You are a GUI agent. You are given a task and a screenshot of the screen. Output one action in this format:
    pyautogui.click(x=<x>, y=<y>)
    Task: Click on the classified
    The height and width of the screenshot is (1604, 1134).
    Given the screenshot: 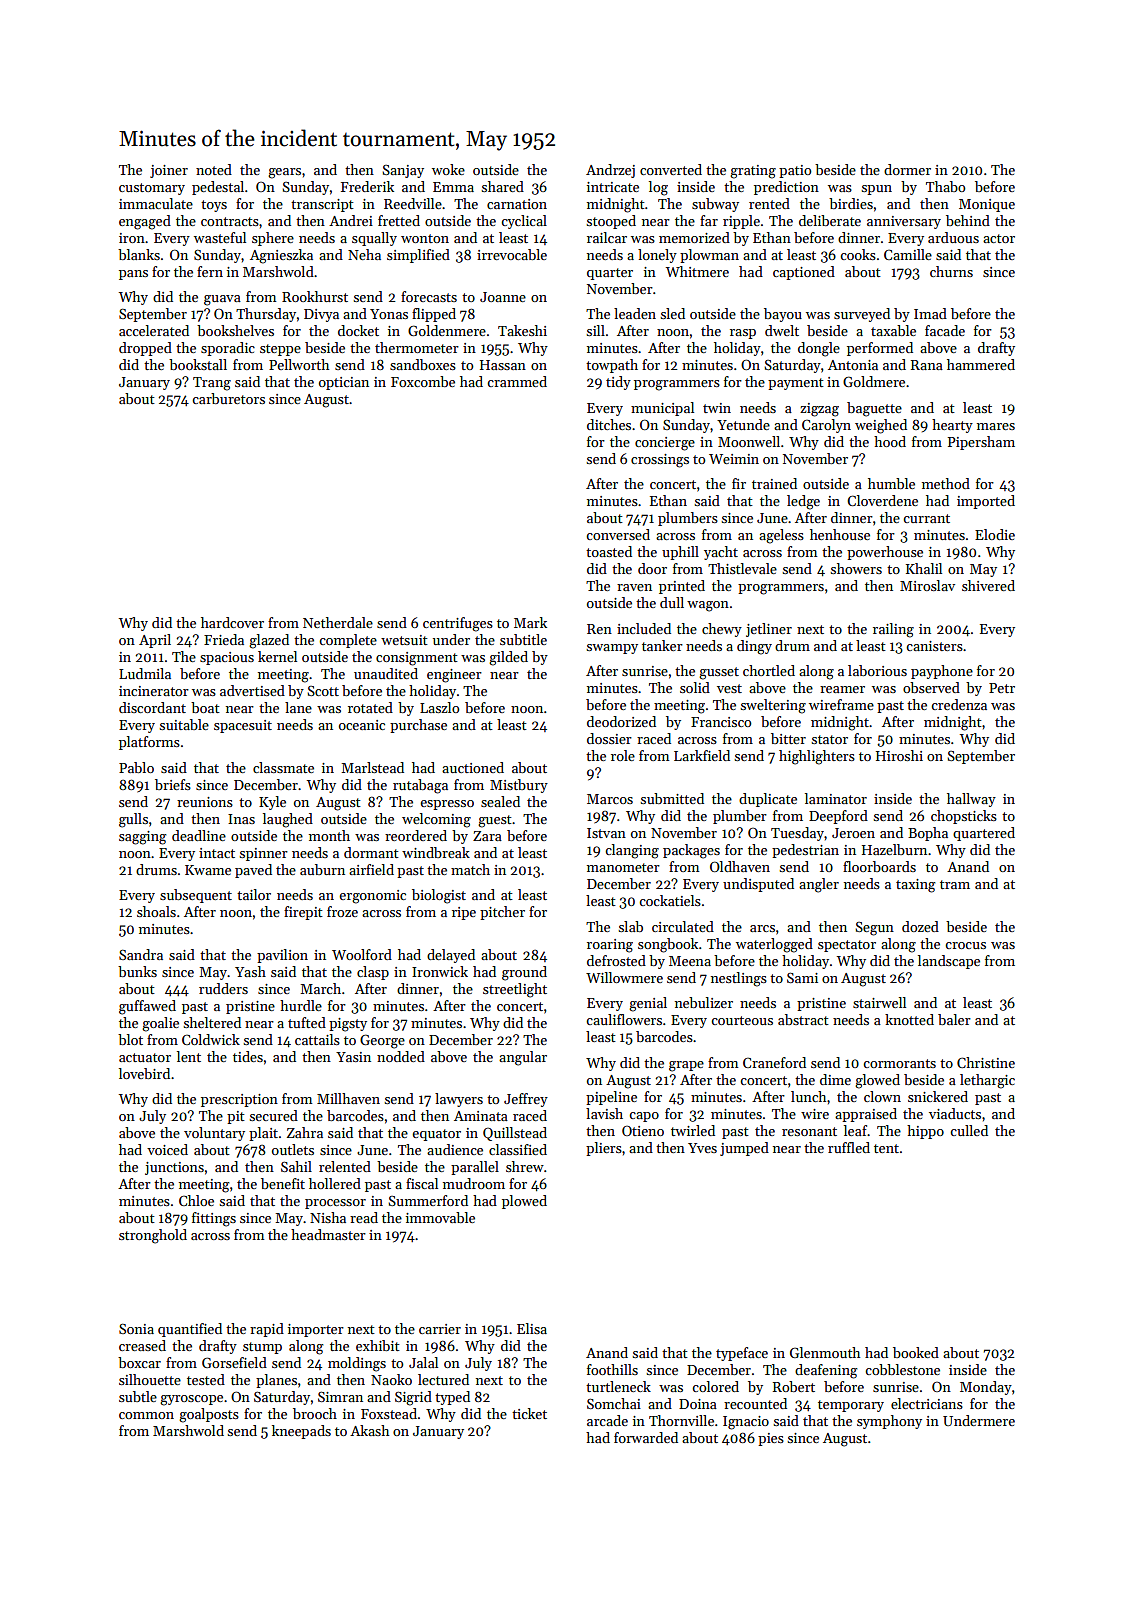 What is the action you would take?
    pyautogui.click(x=518, y=1149)
